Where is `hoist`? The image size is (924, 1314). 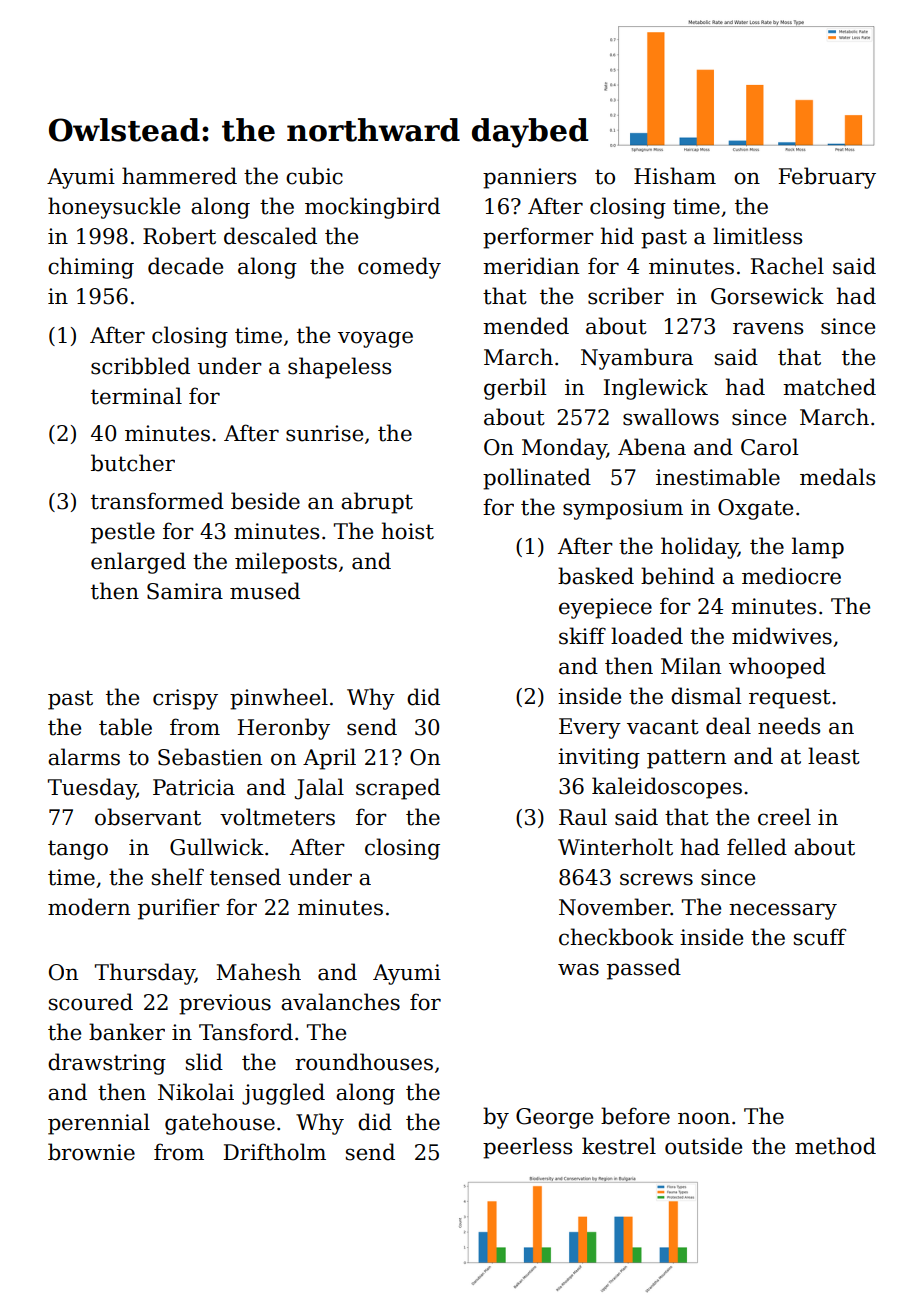
hoist is located at coordinates (408, 531).
